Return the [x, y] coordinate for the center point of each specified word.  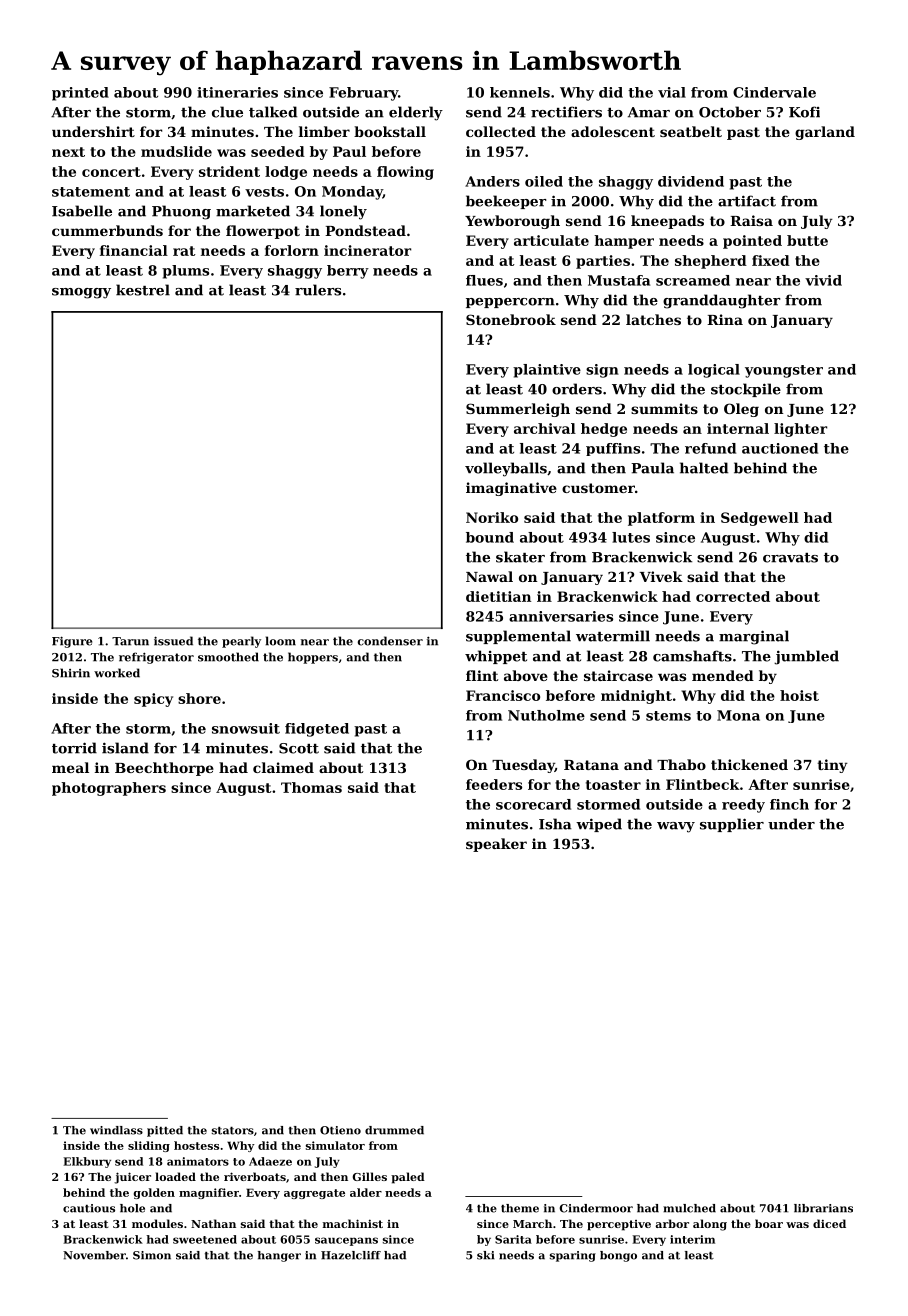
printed [80, 94]
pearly [241, 642]
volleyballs [506, 469]
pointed [752, 242]
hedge [604, 430]
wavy [676, 827]
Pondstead [365, 230]
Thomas [311, 787]
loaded [175, 1176]
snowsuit [246, 728]
